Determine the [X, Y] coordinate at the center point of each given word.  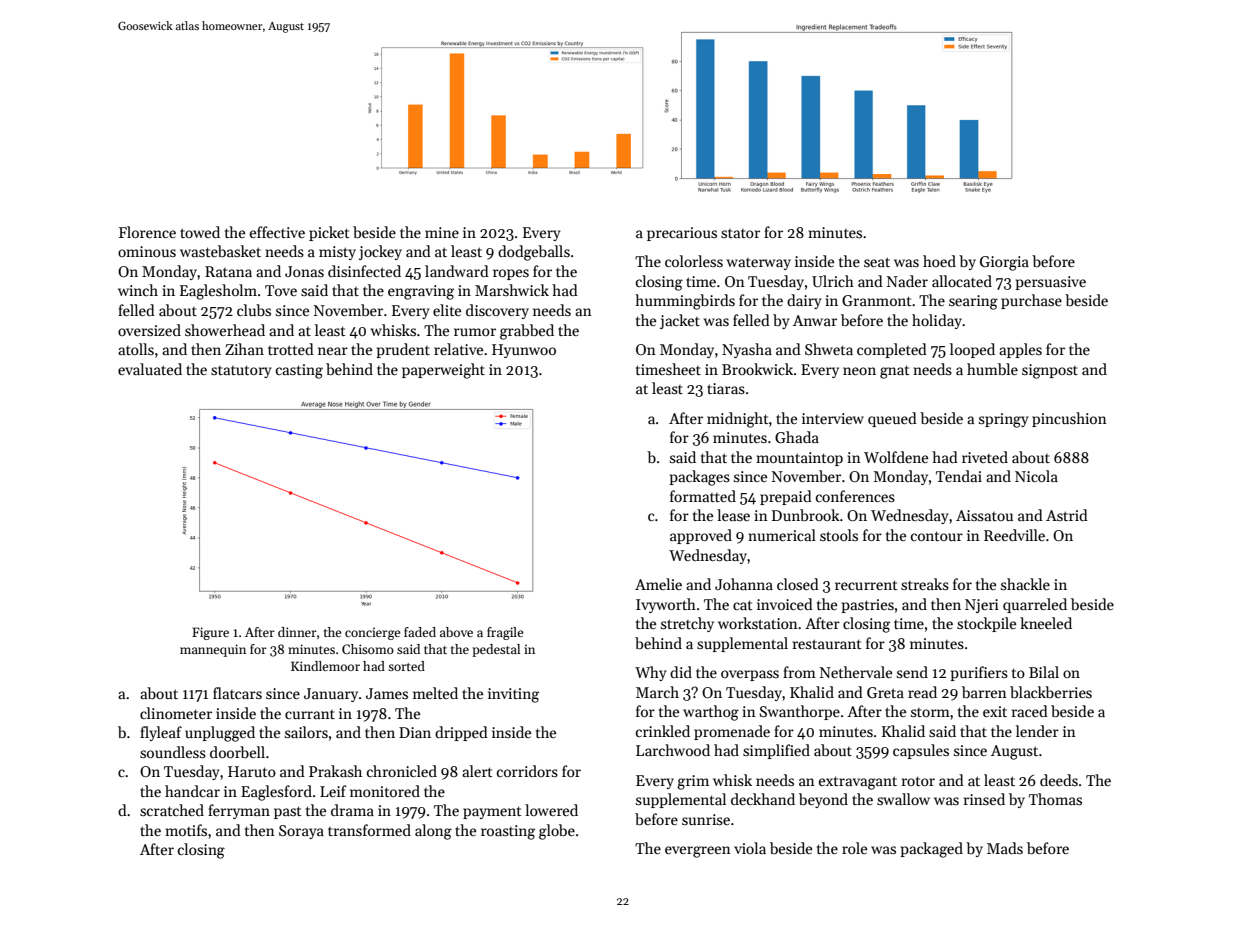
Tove [281, 290]
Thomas [1055, 799]
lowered [551, 810]
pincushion [1069, 419]
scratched [172, 810]
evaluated [150, 369]
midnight [738, 420]
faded [420, 632]
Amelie [658, 584]
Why [650, 673]
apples [1020, 350]
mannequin [213, 650]
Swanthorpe [800, 712]
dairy [804, 301]
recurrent [866, 585]
